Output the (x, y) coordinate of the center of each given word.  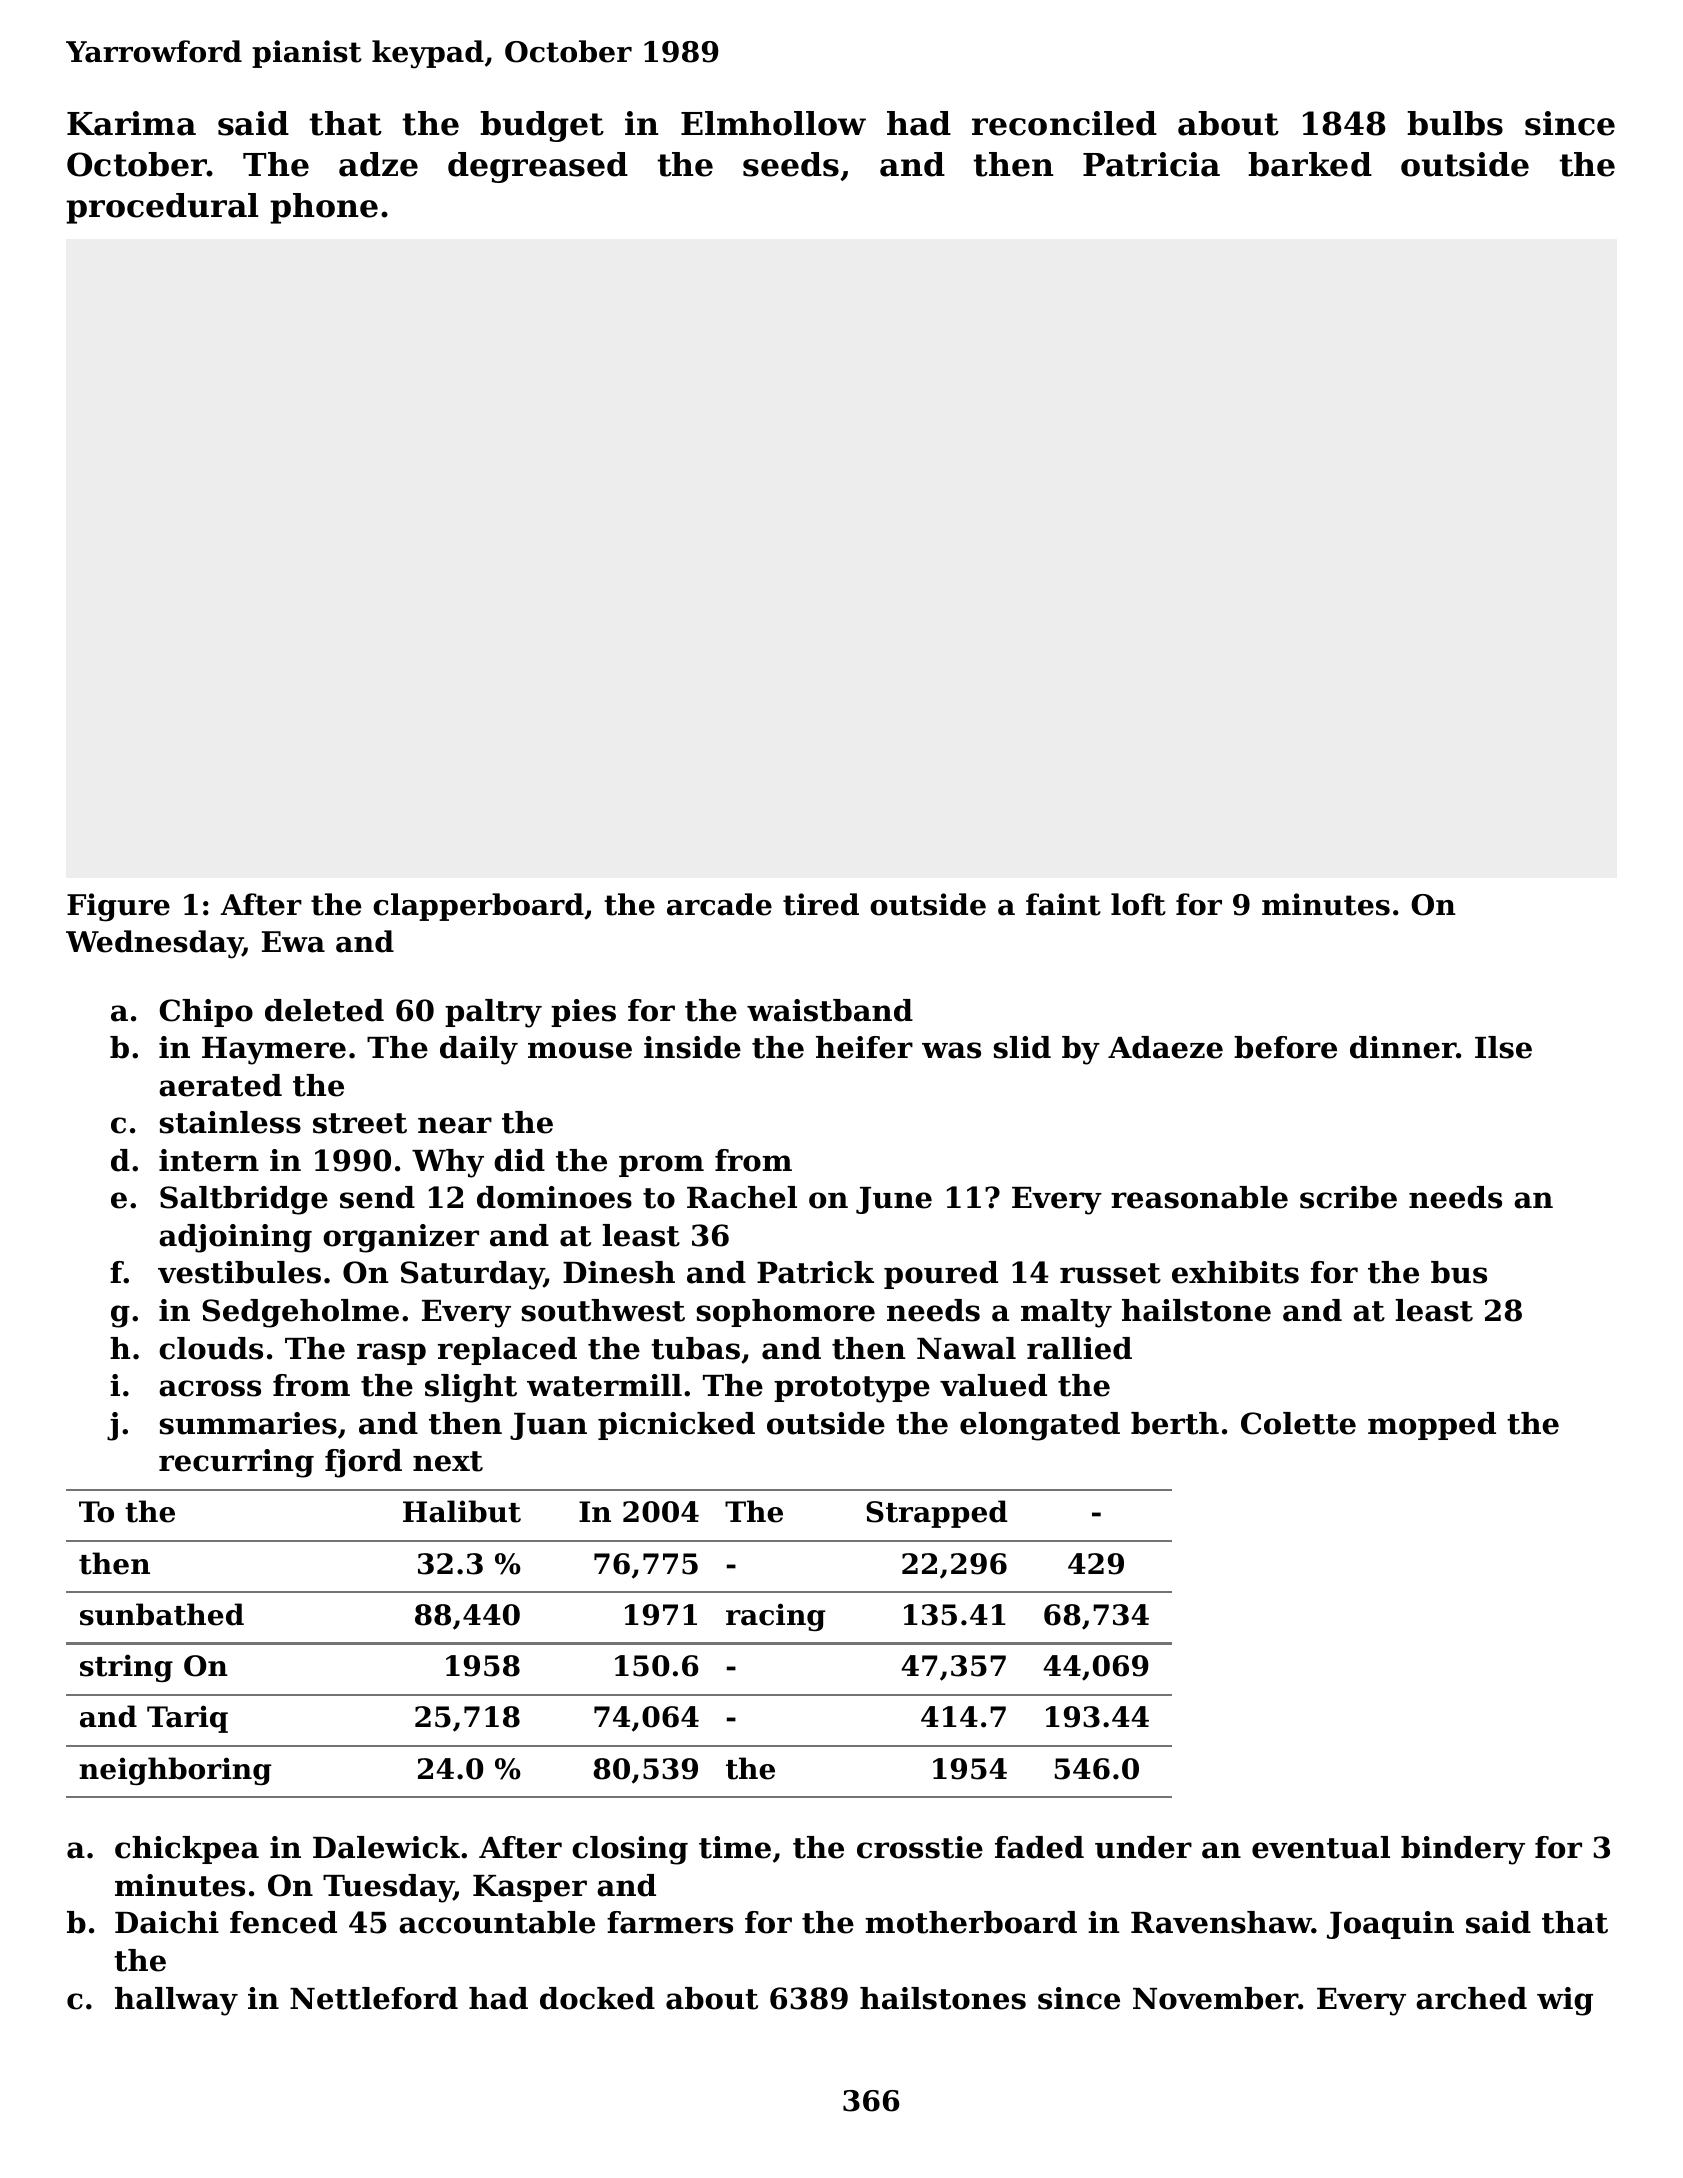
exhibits (1235, 1272)
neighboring (175, 1771)
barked (1310, 164)
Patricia (1151, 164)
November (1215, 1998)
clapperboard (478, 907)
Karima (131, 123)
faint (1063, 904)
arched (1471, 1998)
